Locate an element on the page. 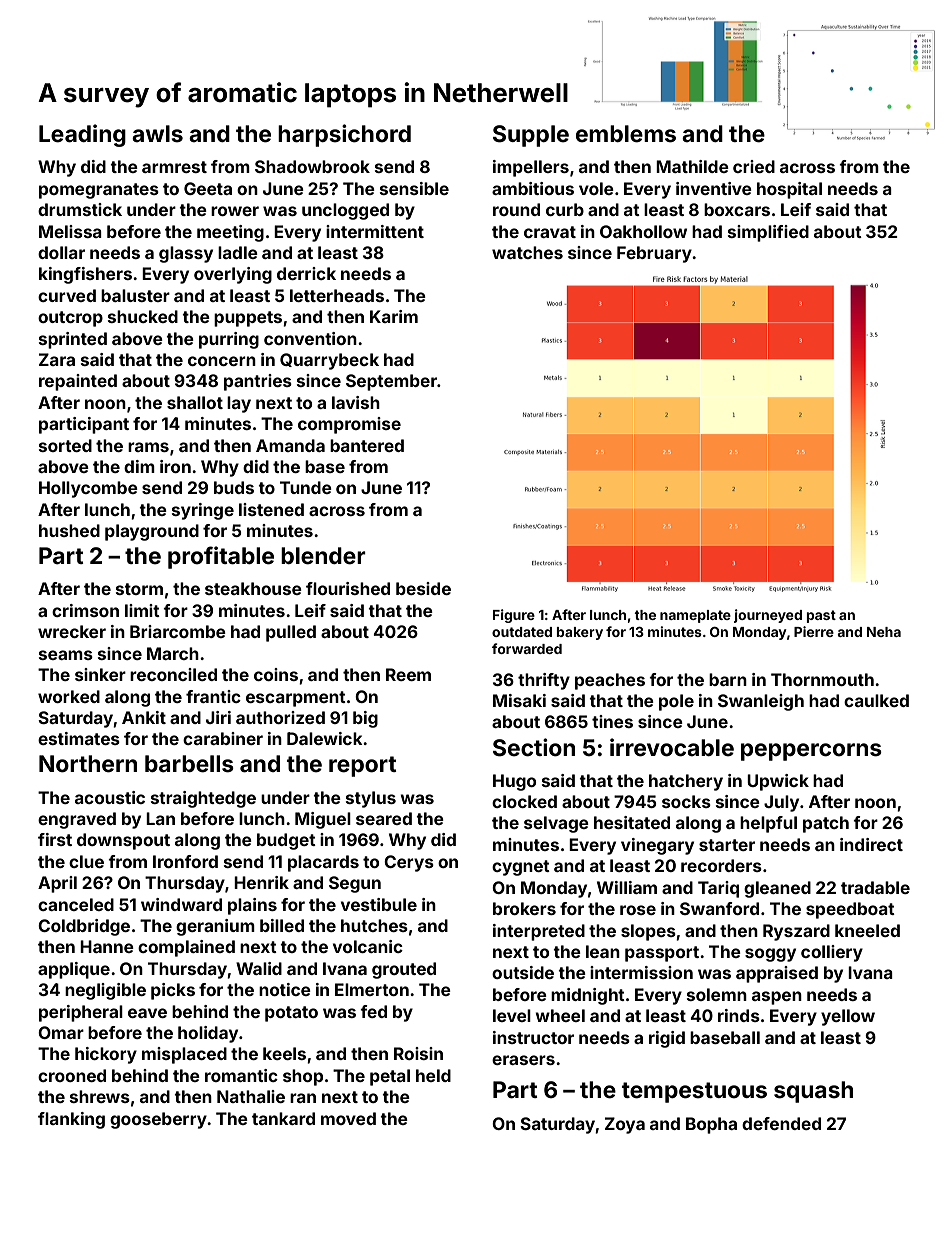  simplified is located at coordinates (768, 233).
